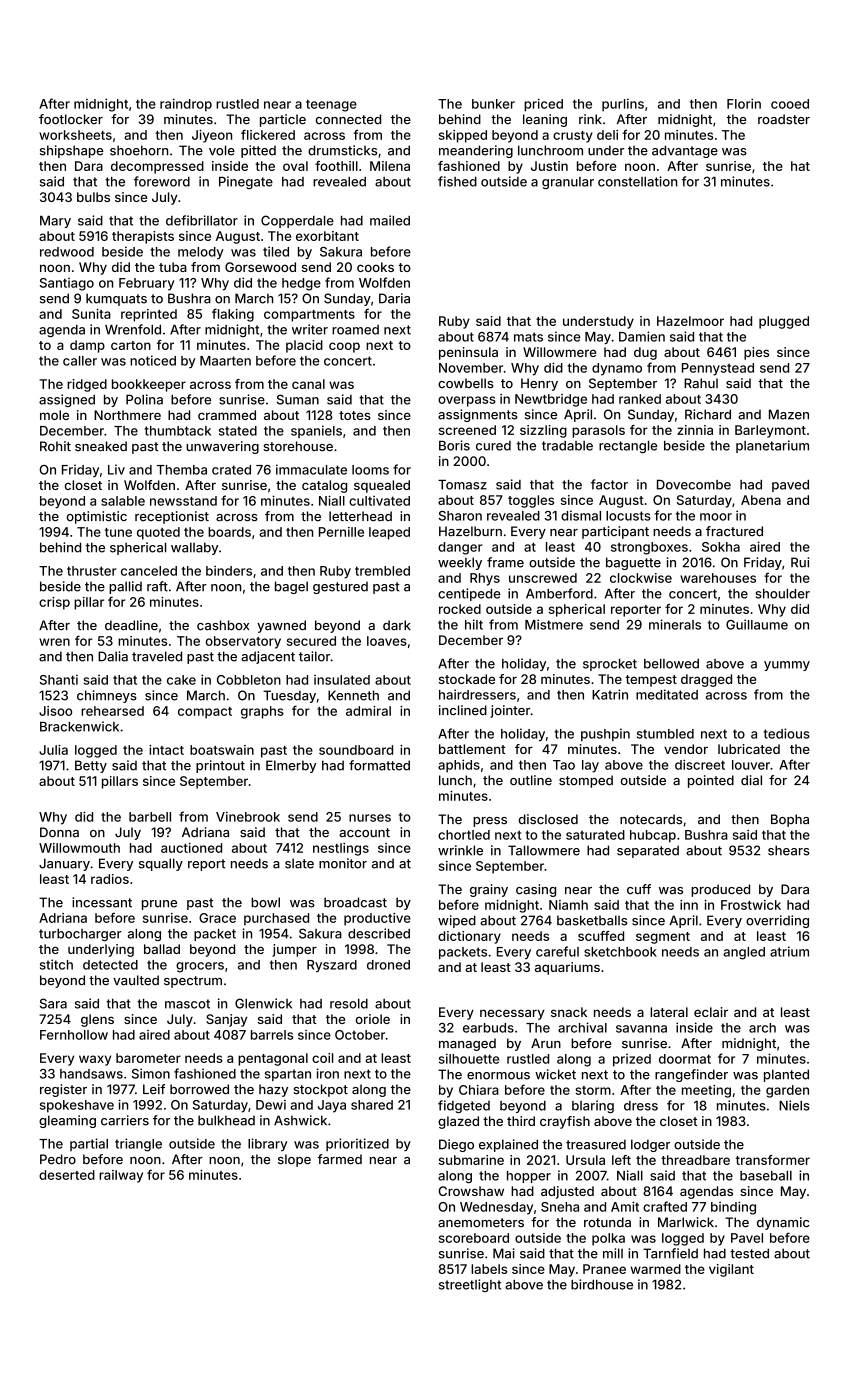  Describe the element at coordinates (789, 951) in the screenshot. I see `atrium` at that location.
